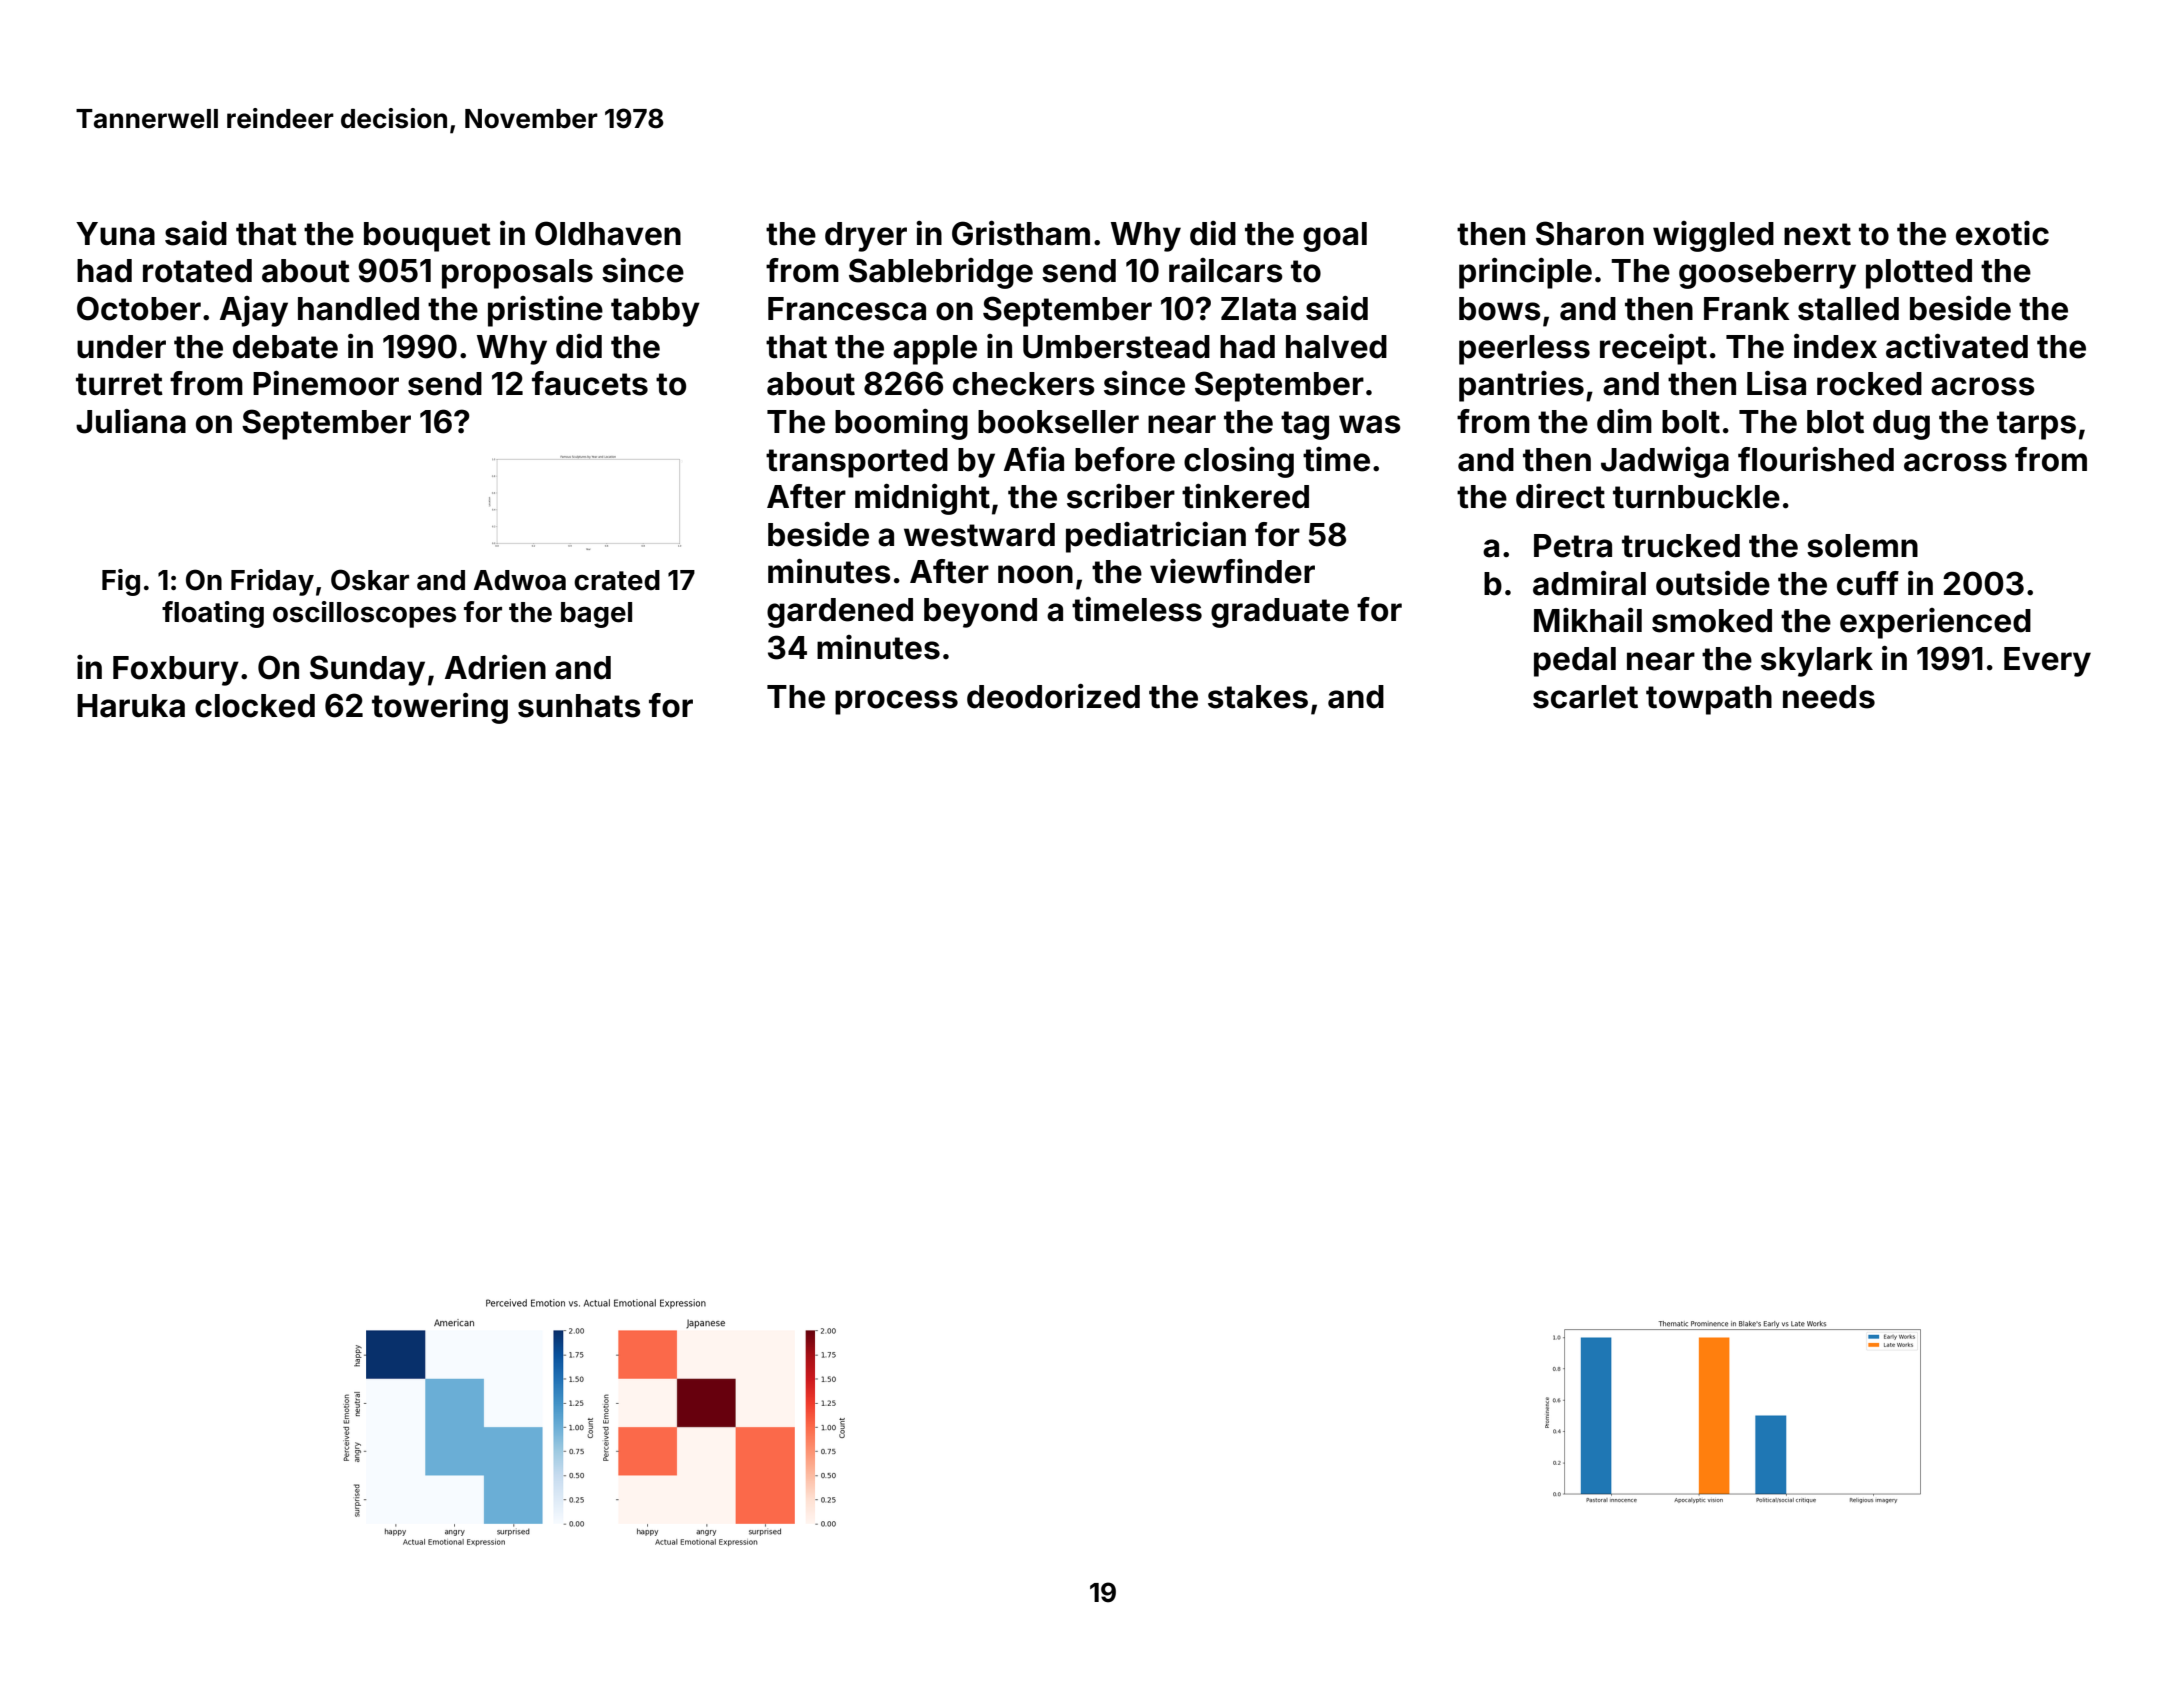 The image size is (2178, 1683). I want to click on Oskar, so click(370, 580).
